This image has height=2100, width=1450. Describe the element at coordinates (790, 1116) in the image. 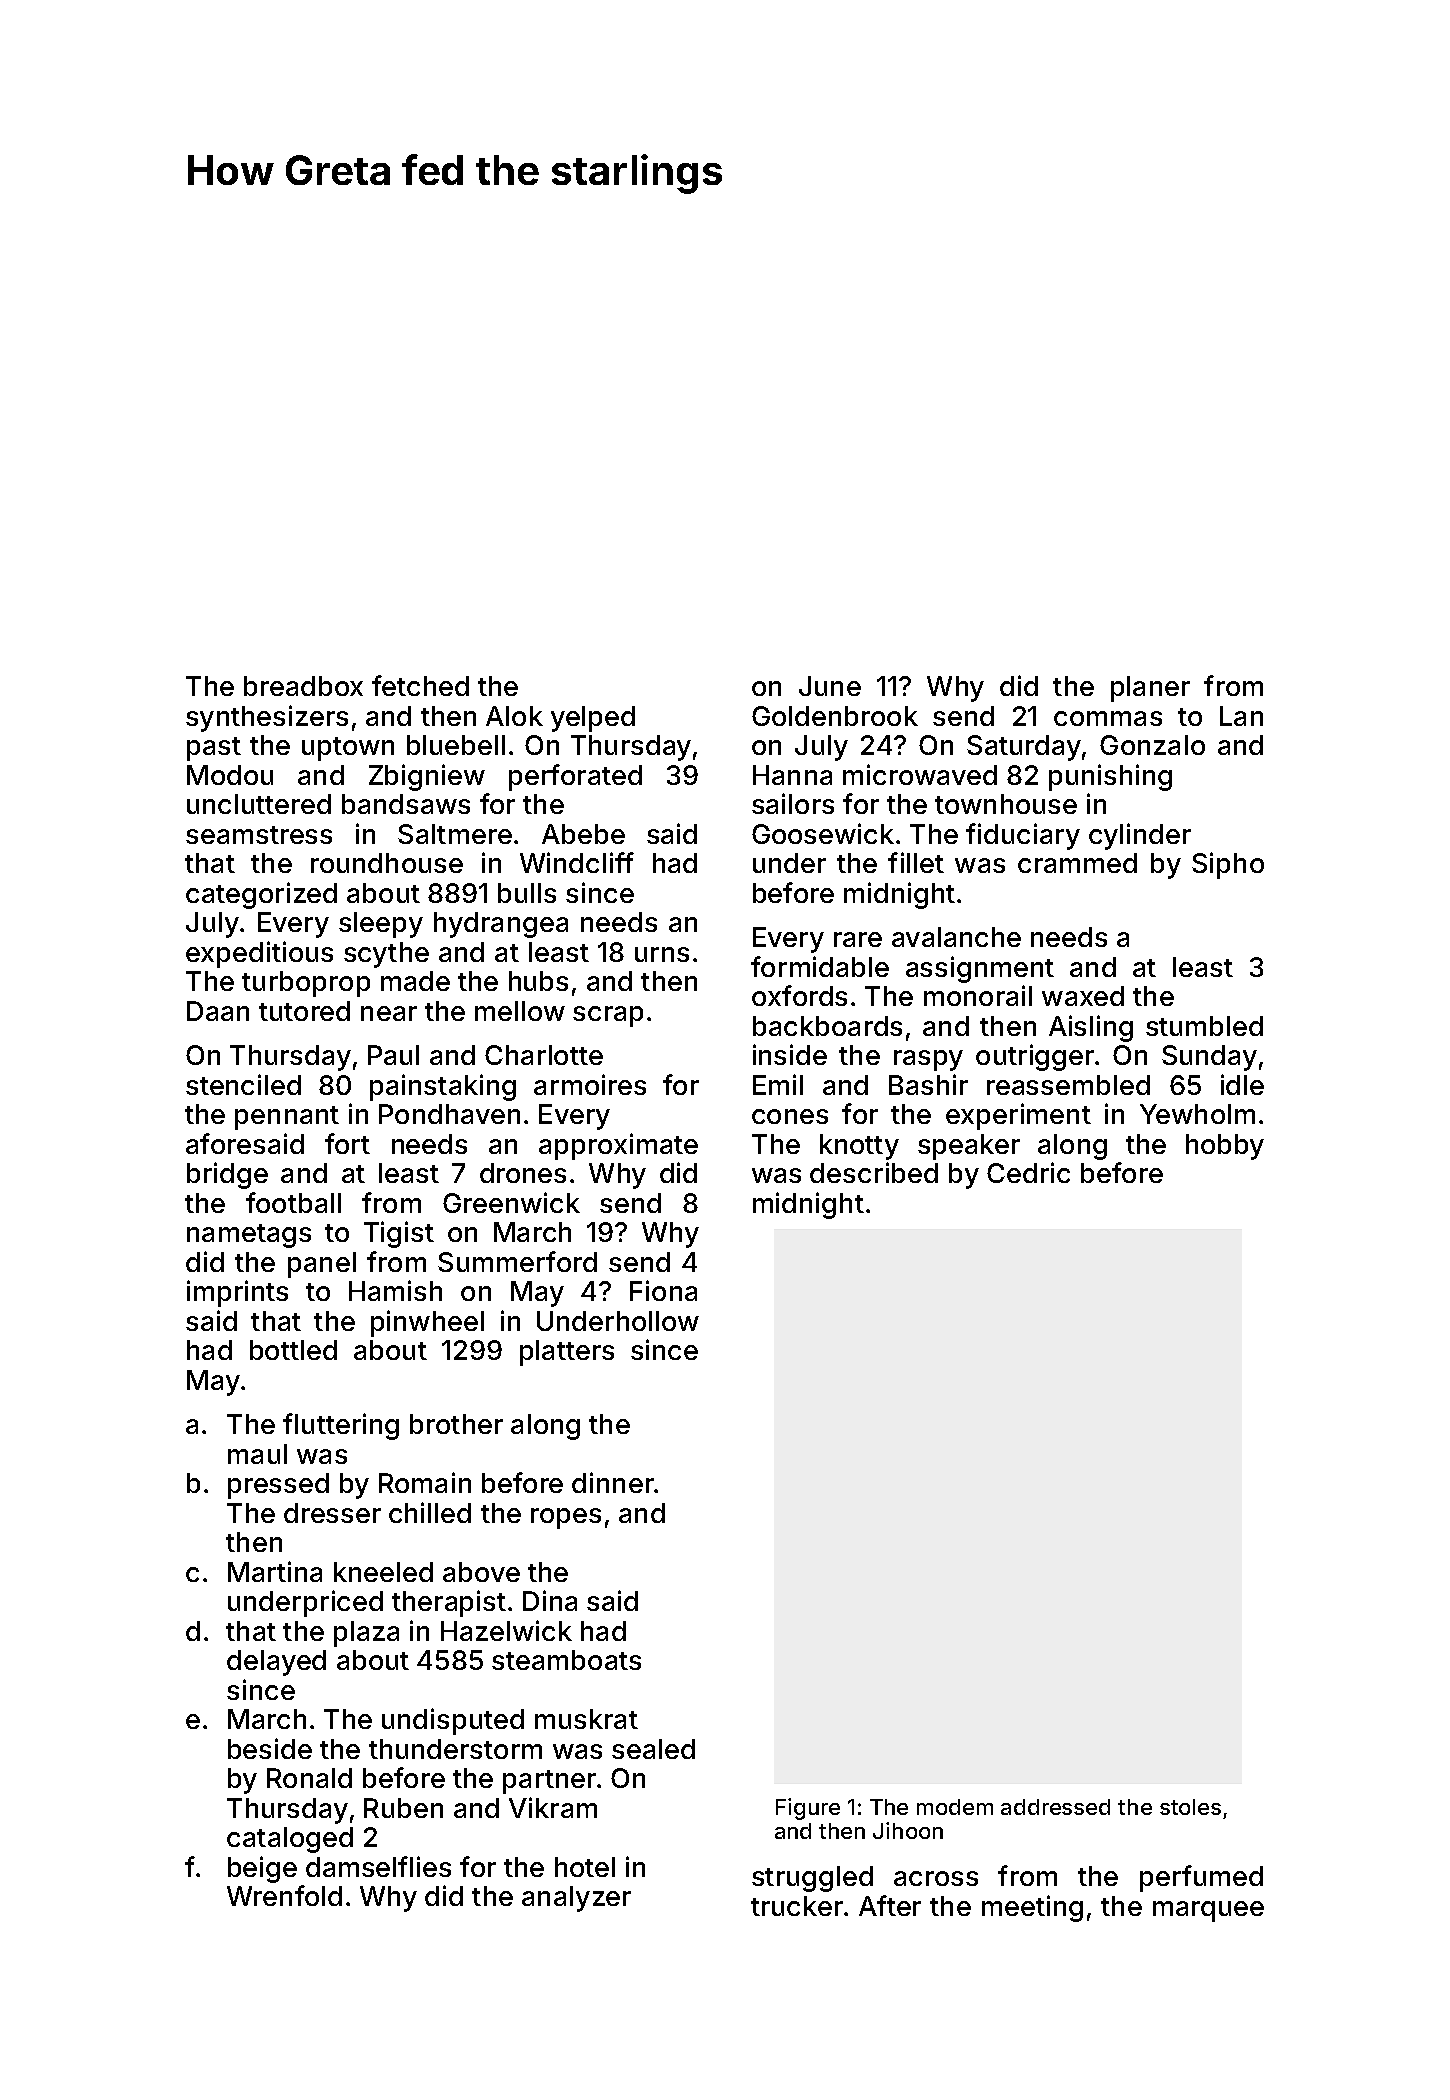

I see `cones` at that location.
